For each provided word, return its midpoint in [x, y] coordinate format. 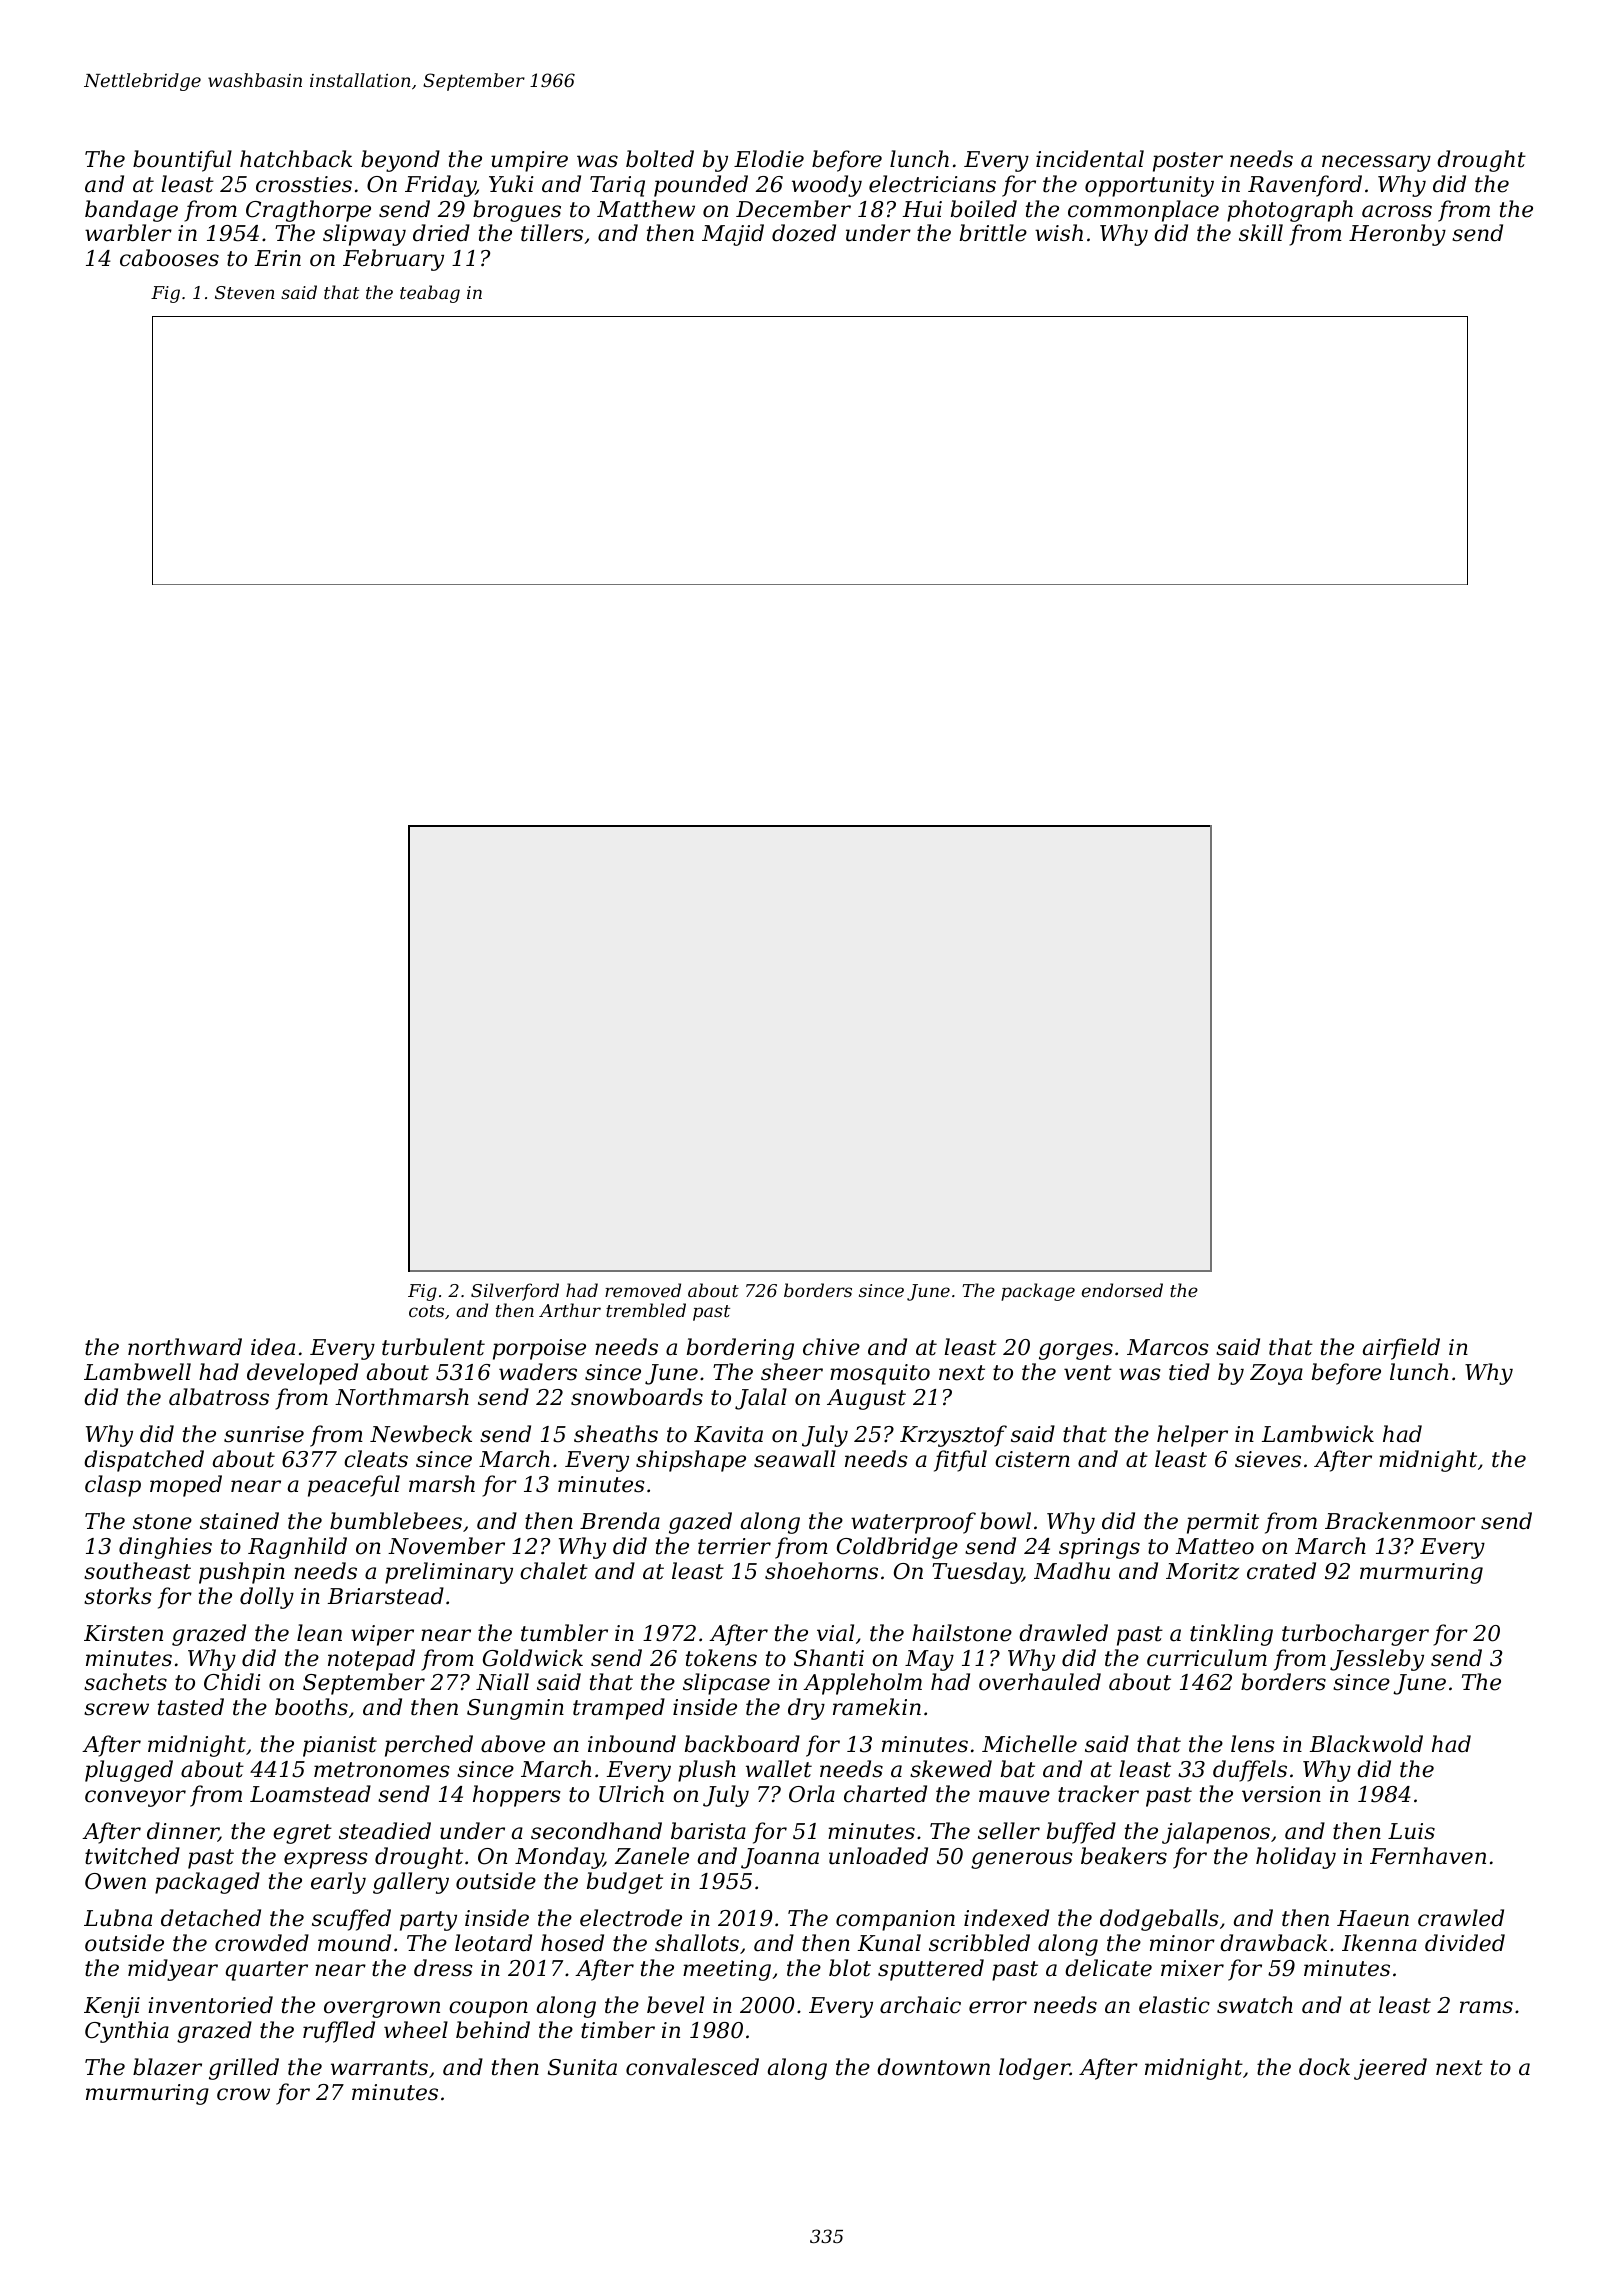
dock [1324, 2067]
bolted [660, 159]
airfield [1401, 1349]
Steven [245, 292]
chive [831, 1347]
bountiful [182, 161]
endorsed [1122, 1290]
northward [185, 1347]
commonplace [1143, 211]
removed [643, 1290]
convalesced [692, 2067]
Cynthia [127, 2032]
